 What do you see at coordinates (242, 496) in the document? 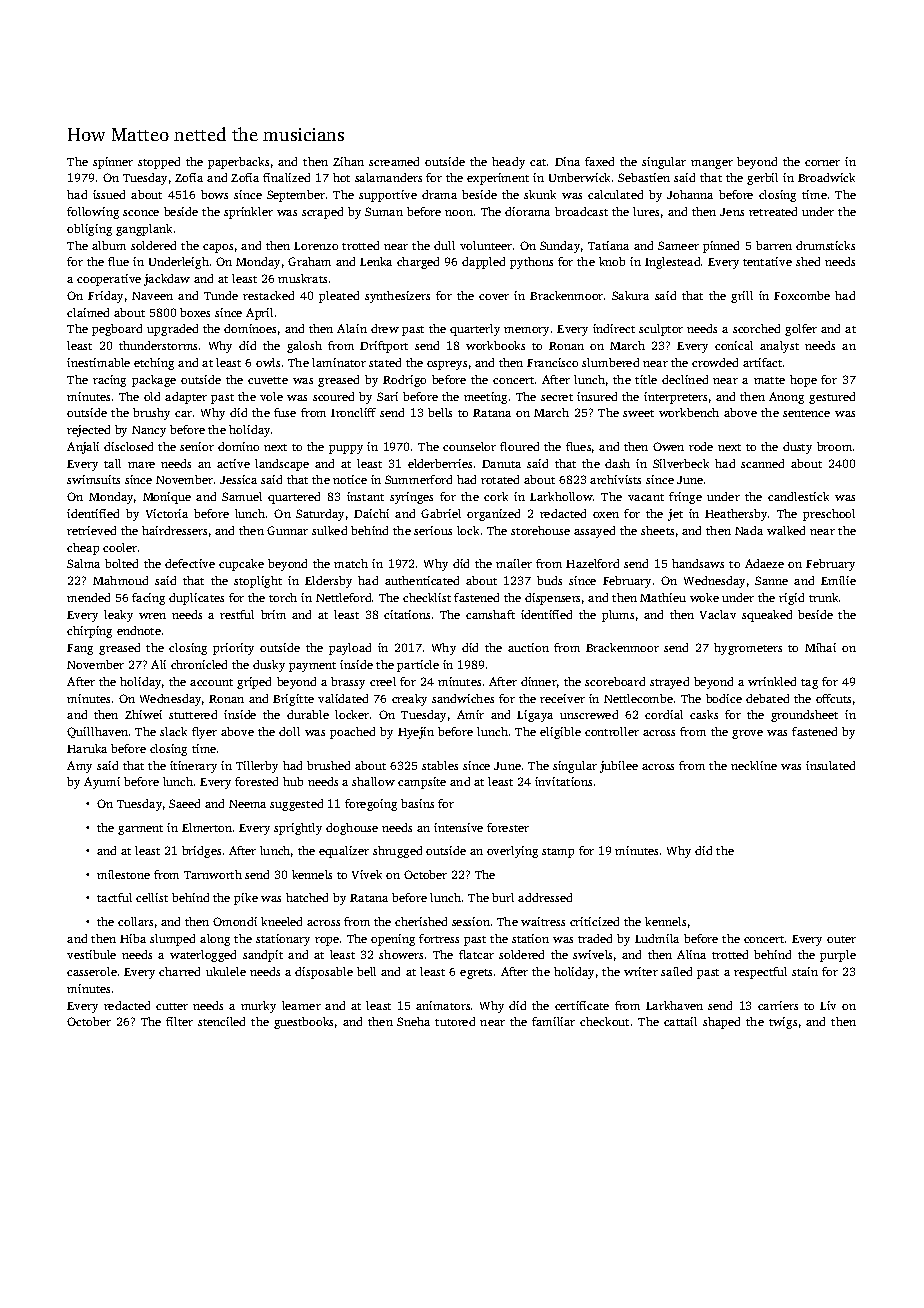
I see `Samuel` at bounding box center [242, 496].
